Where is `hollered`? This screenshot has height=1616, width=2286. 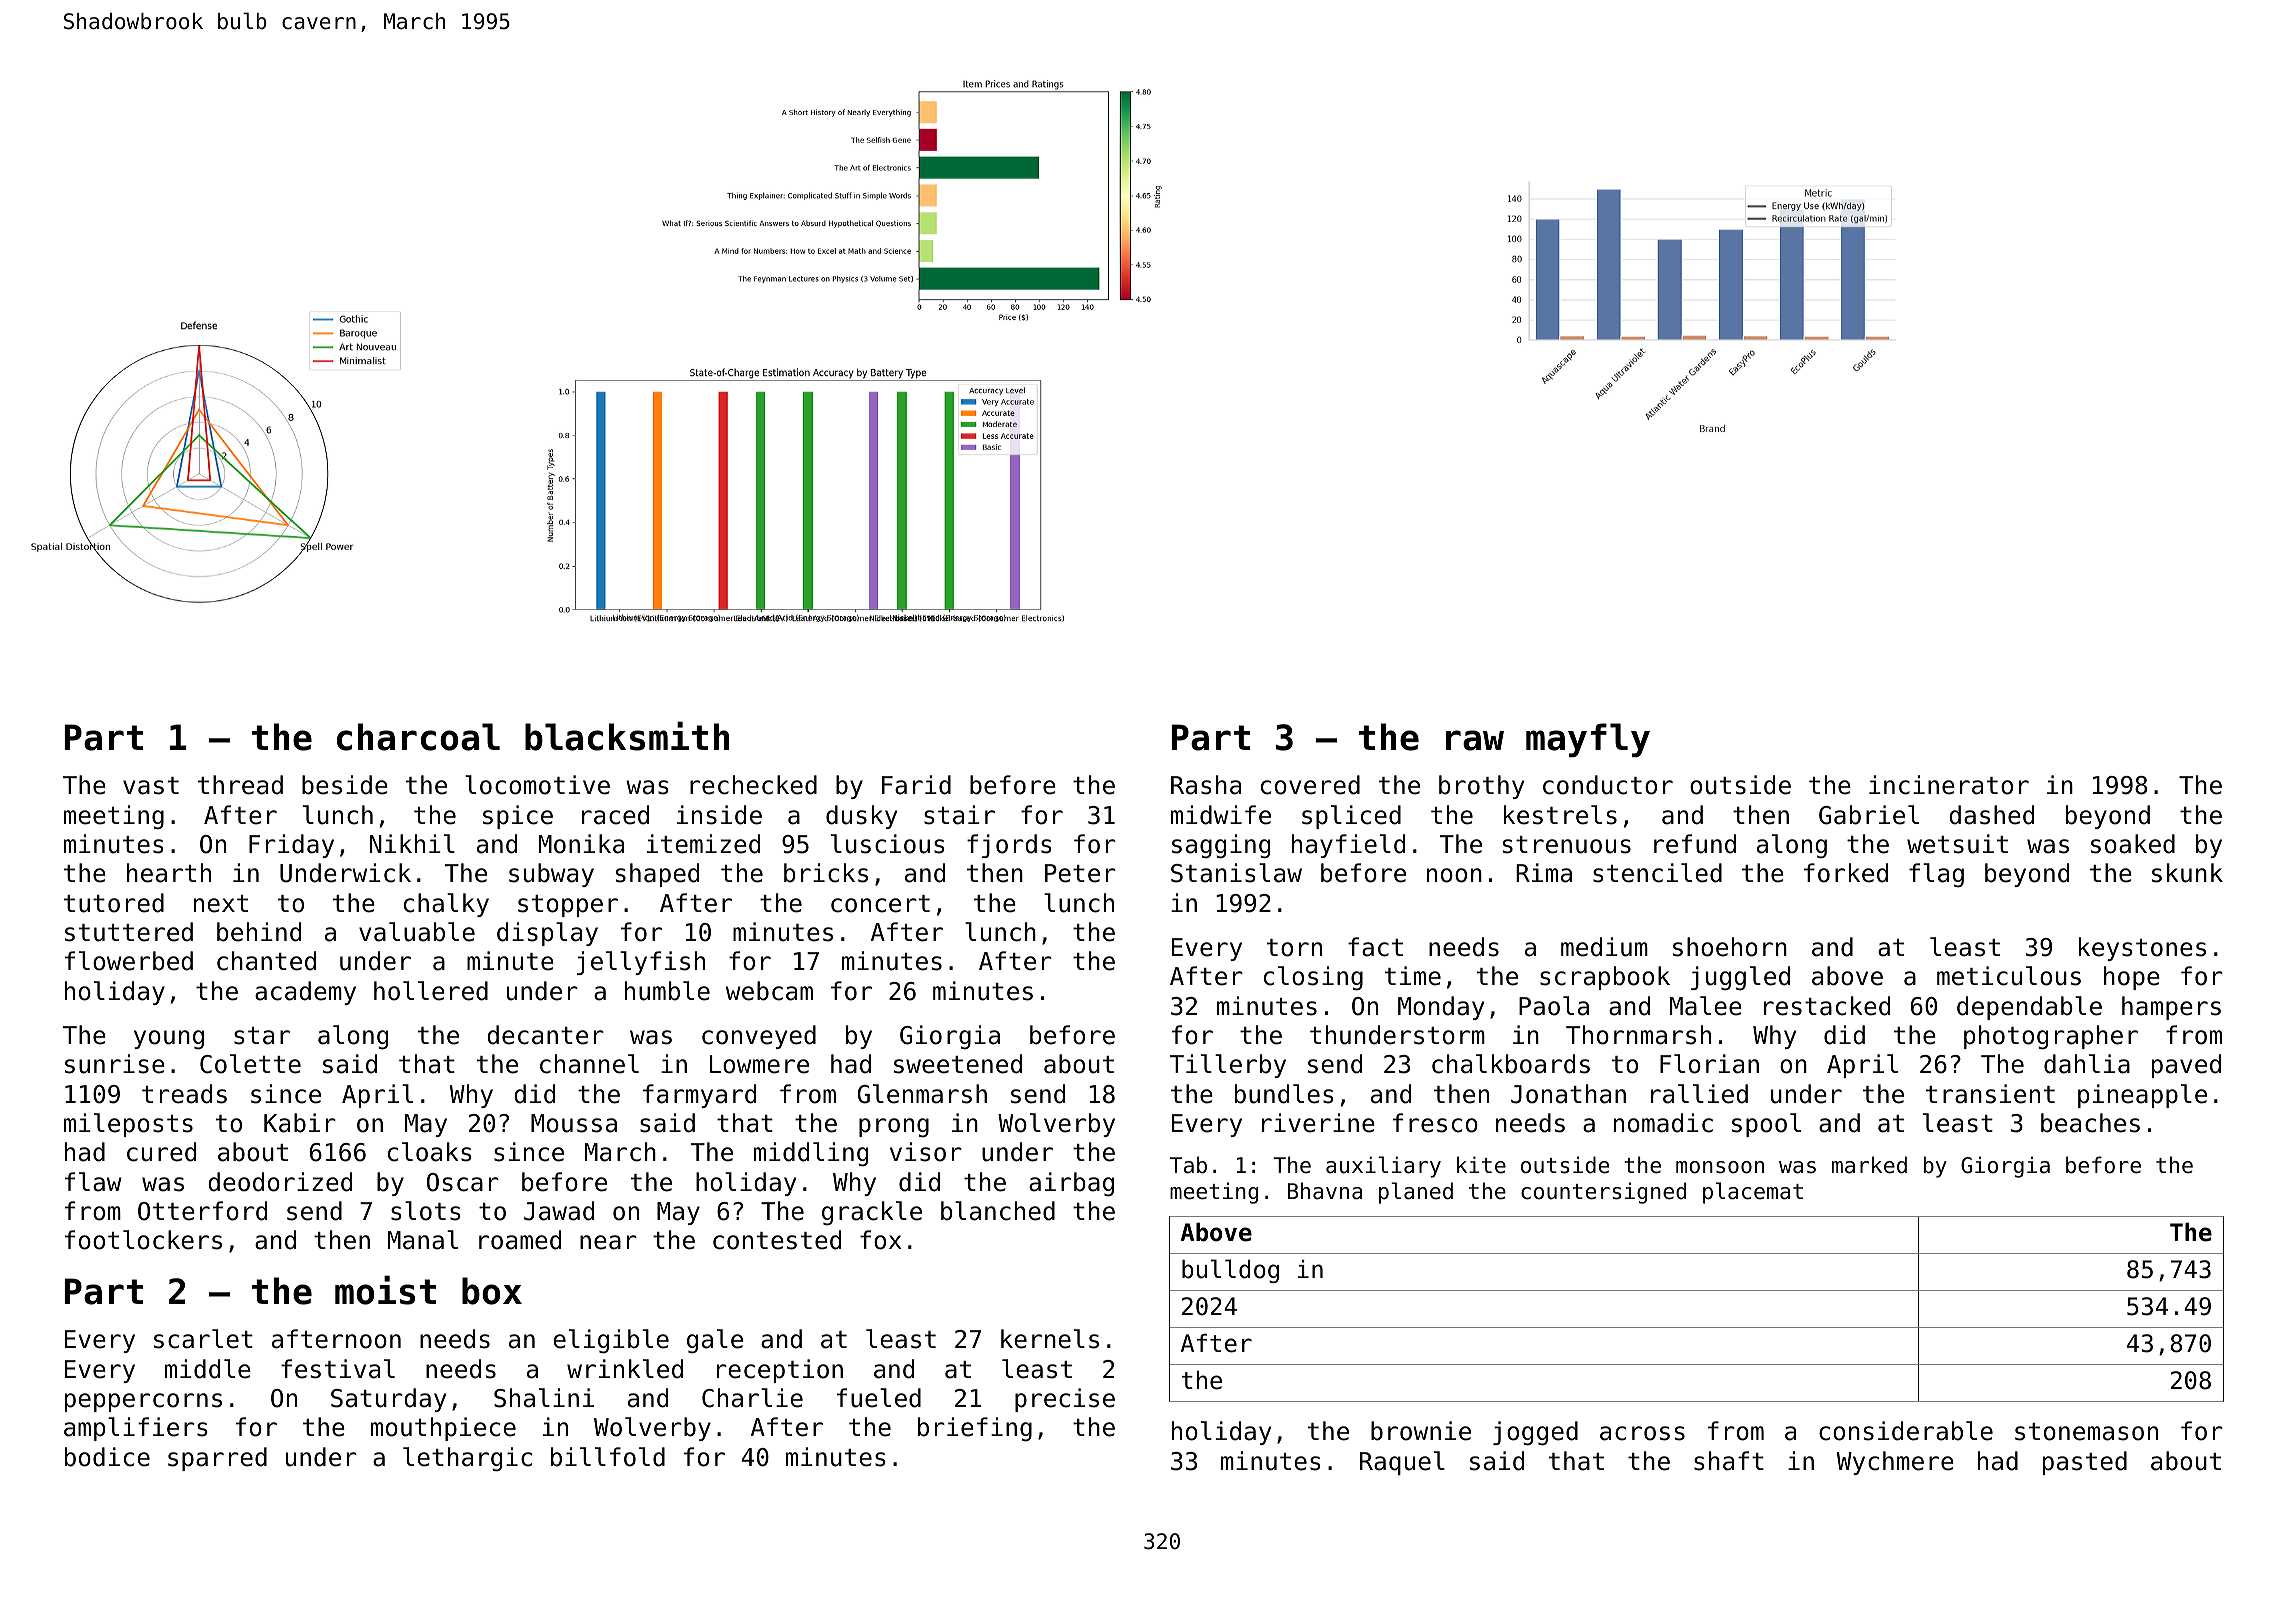
hollered is located at coordinates (431, 991).
